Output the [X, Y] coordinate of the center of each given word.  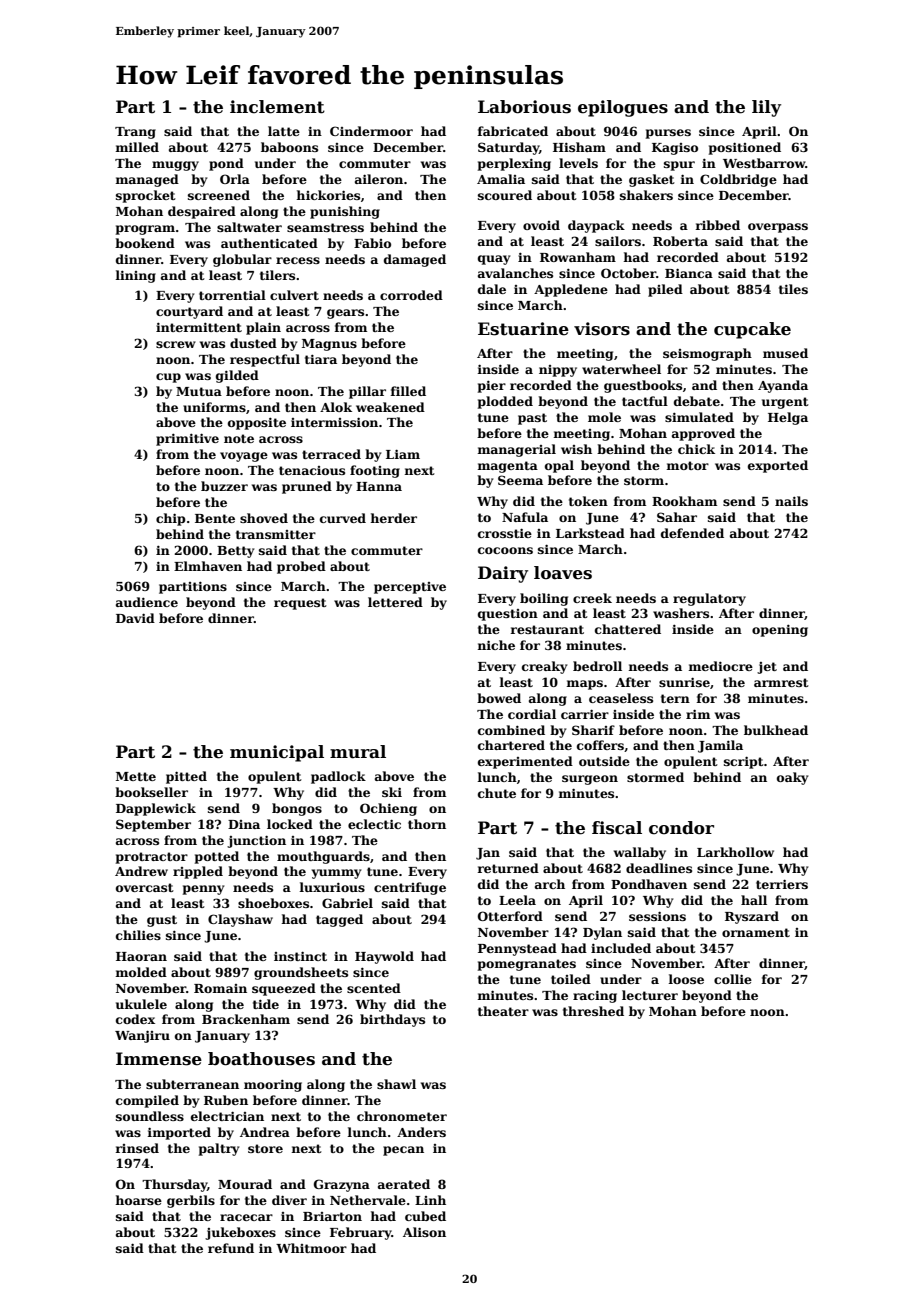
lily [766, 108]
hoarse [138, 1200]
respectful [265, 360]
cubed [425, 1216]
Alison [424, 1232]
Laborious [524, 107]
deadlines [659, 868]
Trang [135, 133]
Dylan [602, 933]
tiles [793, 289]
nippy [558, 371]
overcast [145, 887]
